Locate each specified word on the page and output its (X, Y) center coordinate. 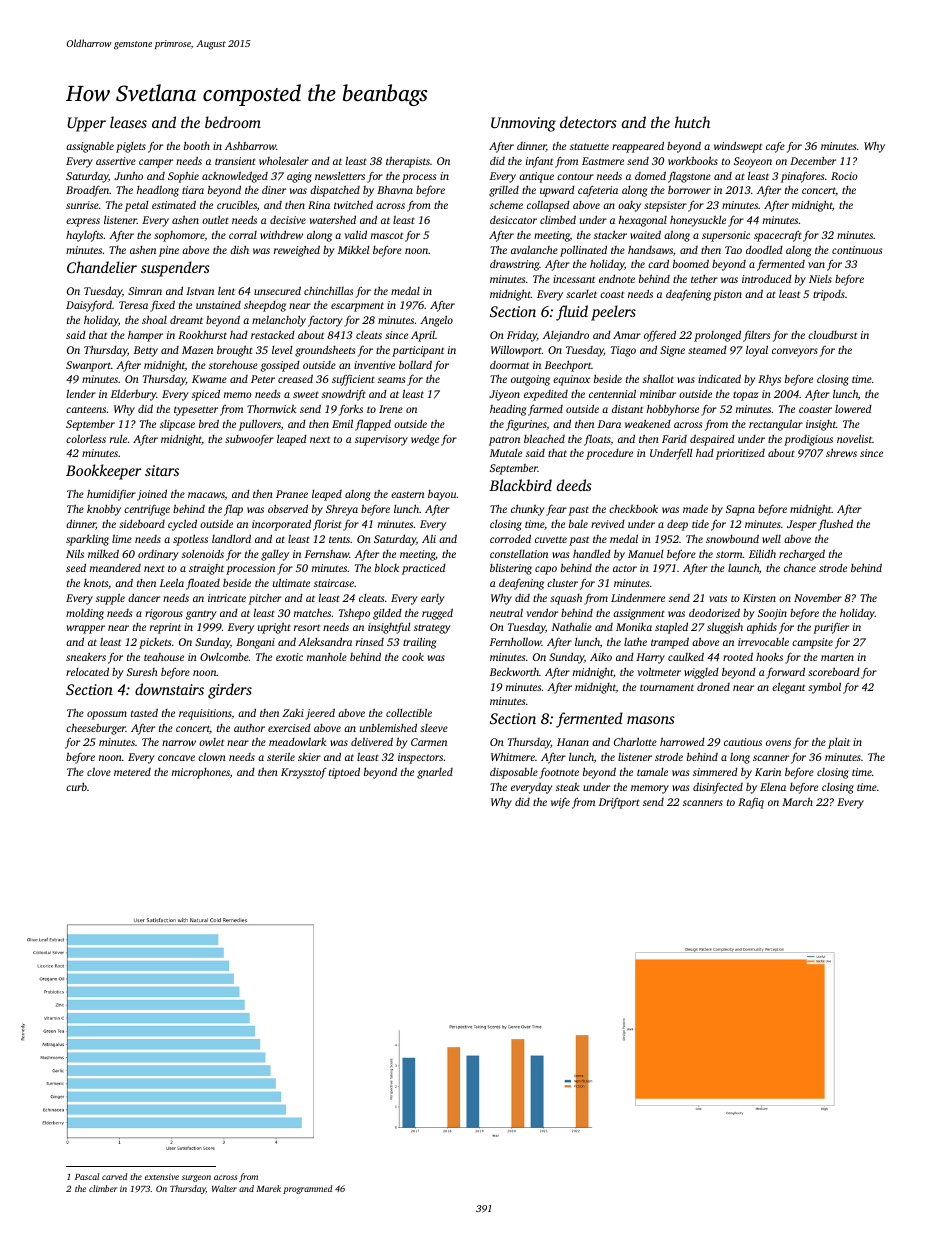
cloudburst (832, 334)
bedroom (233, 122)
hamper (145, 336)
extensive (162, 1176)
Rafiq (751, 803)
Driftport (619, 803)
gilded (387, 614)
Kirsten (759, 598)
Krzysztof (304, 773)
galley (275, 555)
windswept (738, 147)
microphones (201, 773)
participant (418, 351)
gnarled (435, 773)
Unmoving (523, 124)
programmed (308, 1189)
